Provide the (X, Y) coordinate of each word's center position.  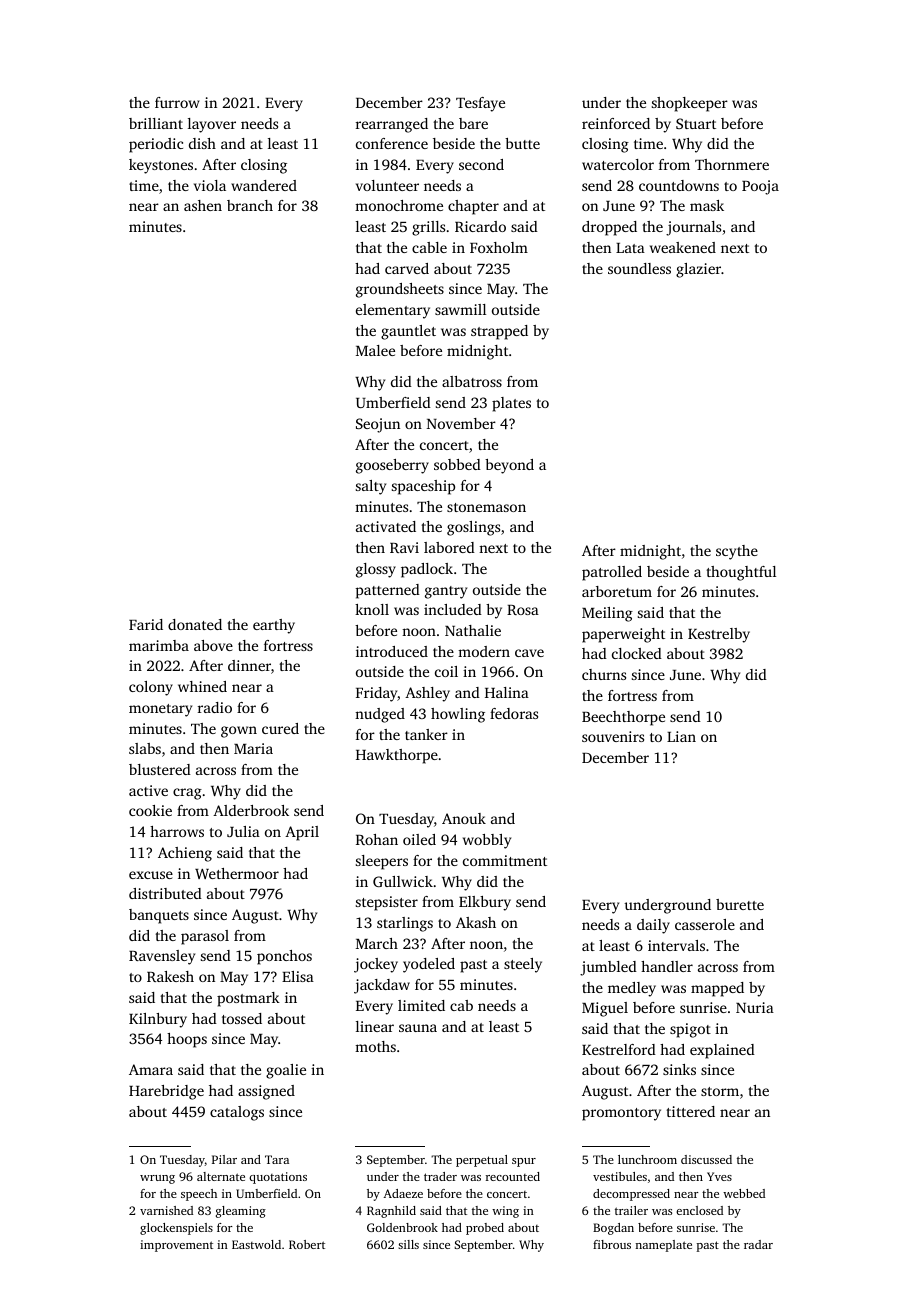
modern (484, 651)
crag (187, 794)
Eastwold (256, 1244)
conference (392, 143)
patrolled (612, 573)
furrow (177, 102)
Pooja (760, 187)
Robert (307, 1244)
